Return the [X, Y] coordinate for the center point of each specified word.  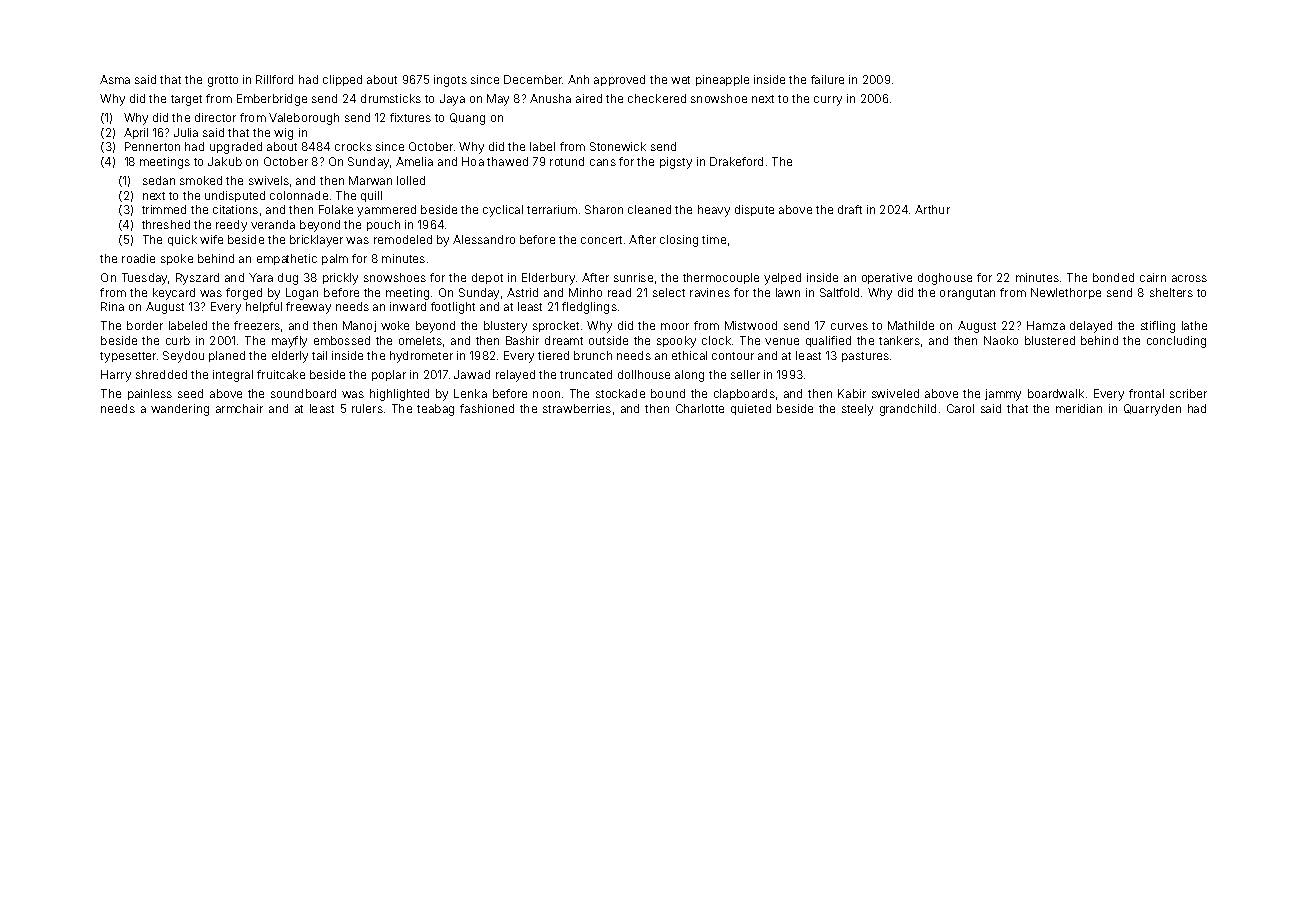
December [533, 79]
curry [828, 101]
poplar [389, 375]
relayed [515, 376]
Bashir [522, 340]
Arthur [932, 209]
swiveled [895, 393]
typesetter [128, 357]
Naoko [1001, 340]
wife [211, 239]
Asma [115, 79]
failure [827, 79]
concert [601, 240]
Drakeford [736, 161]
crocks [353, 146]
